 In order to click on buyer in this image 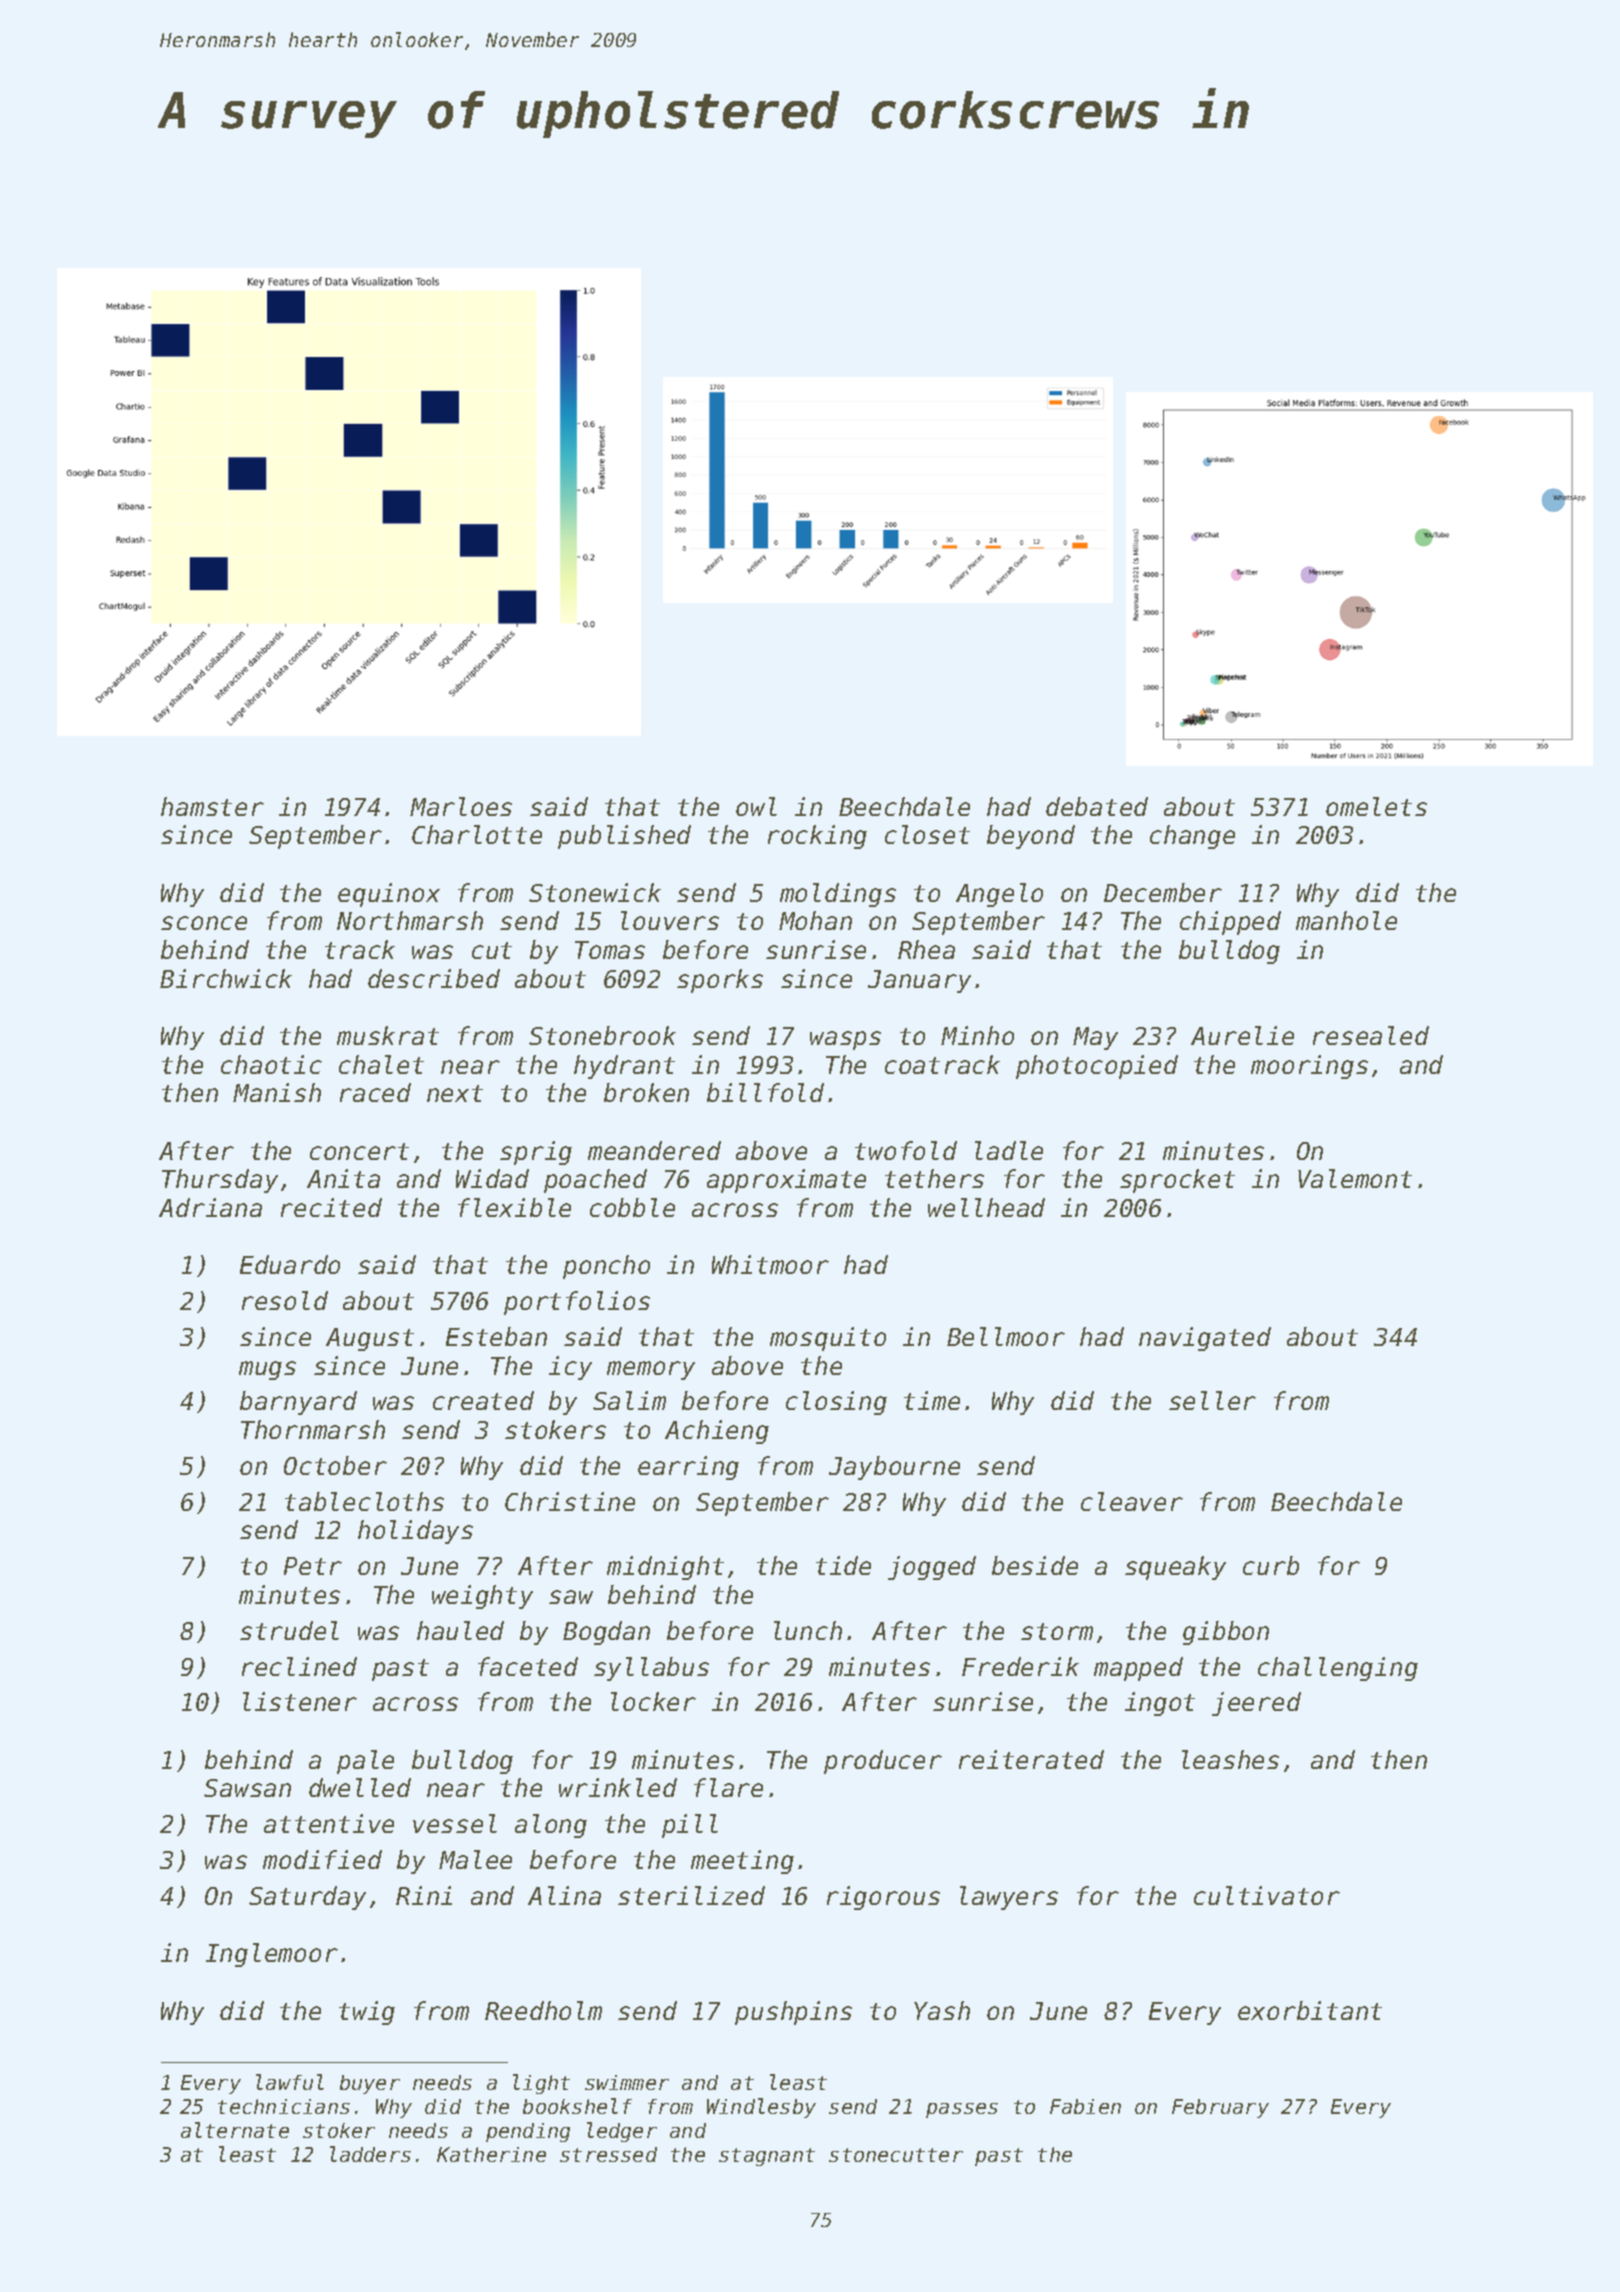, I will do `click(370, 2084)`.
